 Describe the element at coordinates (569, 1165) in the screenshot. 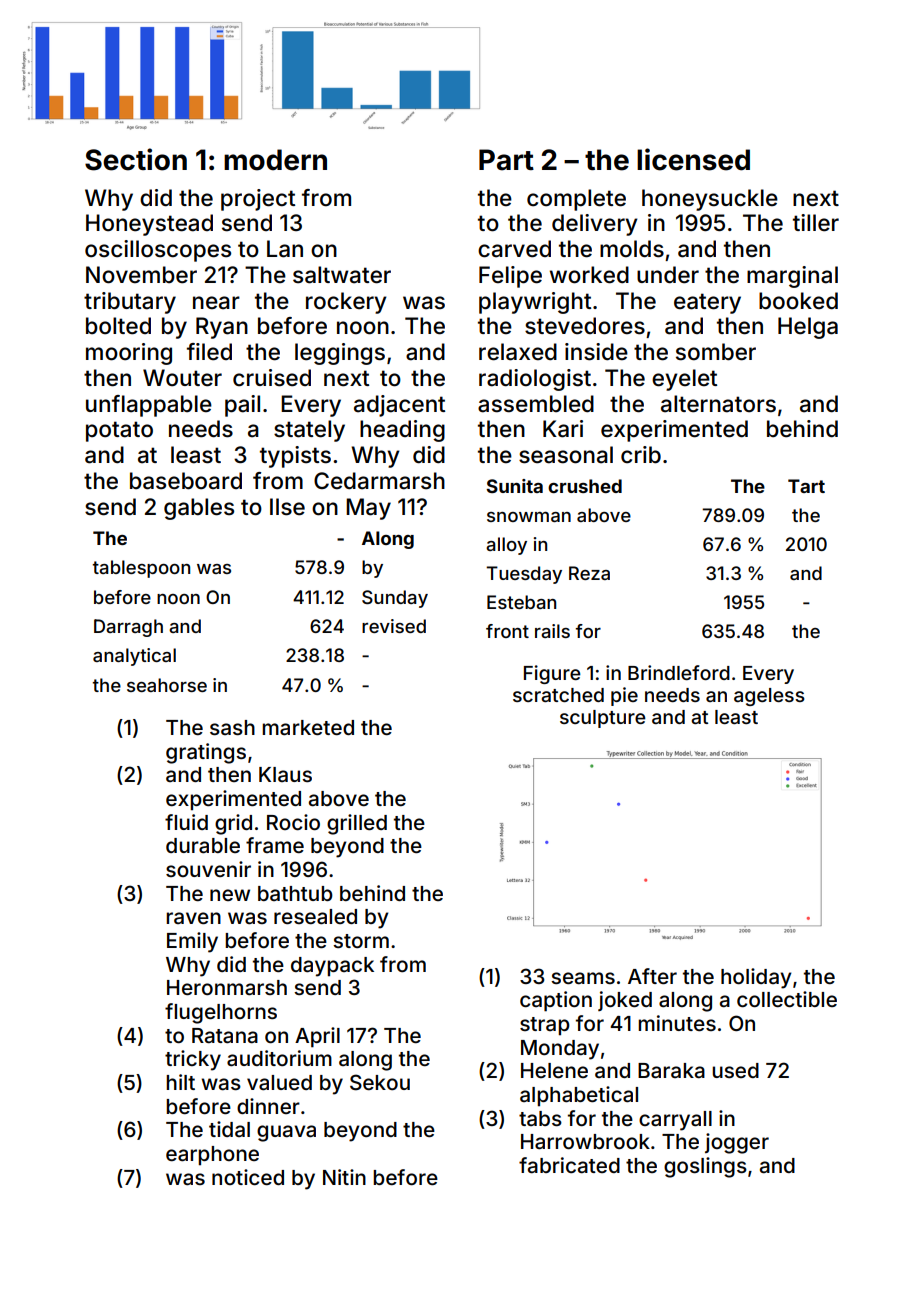

I see `fabricated` at that location.
